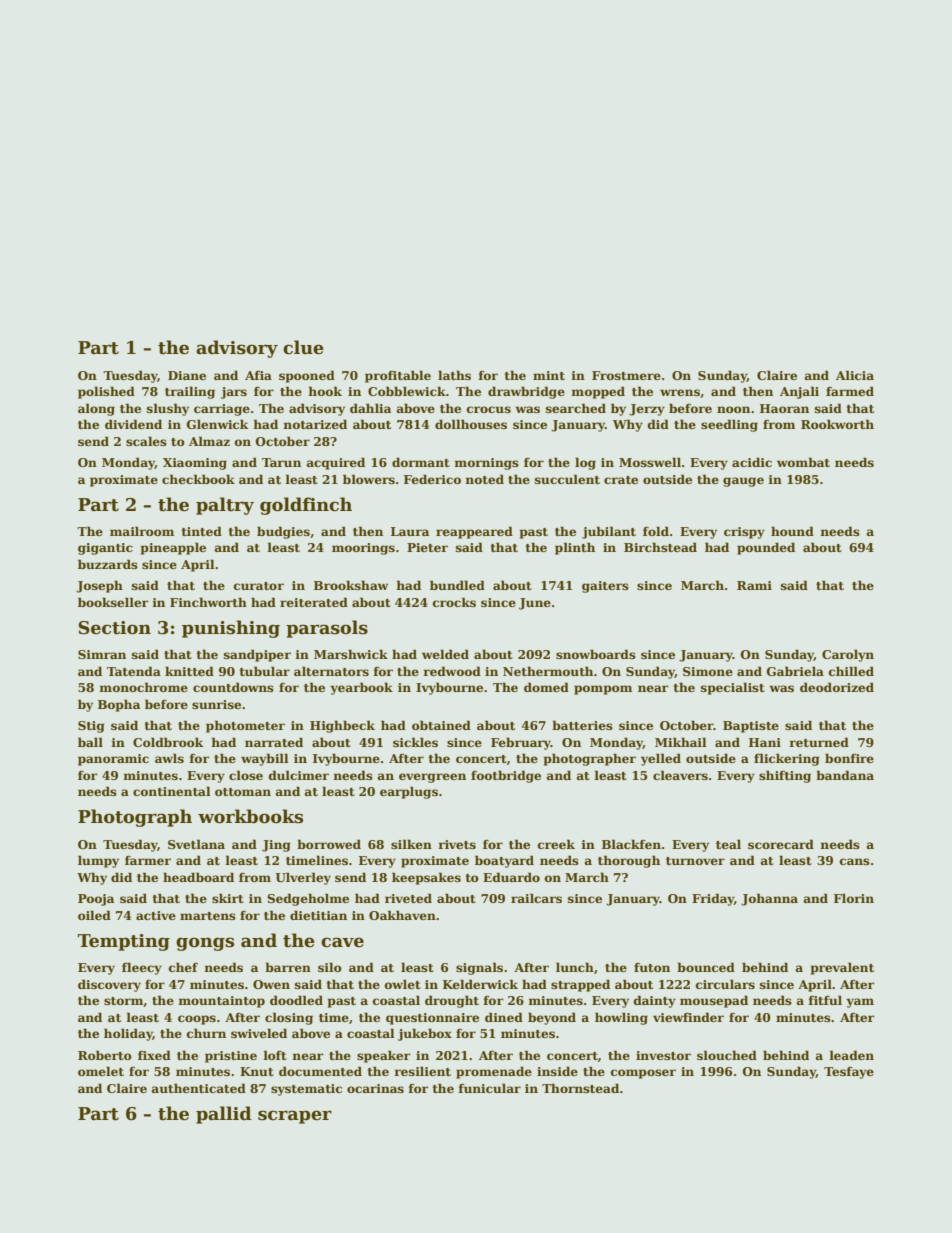  What do you see at coordinates (795, 671) in the screenshot?
I see `Gabriela` at bounding box center [795, 671].
